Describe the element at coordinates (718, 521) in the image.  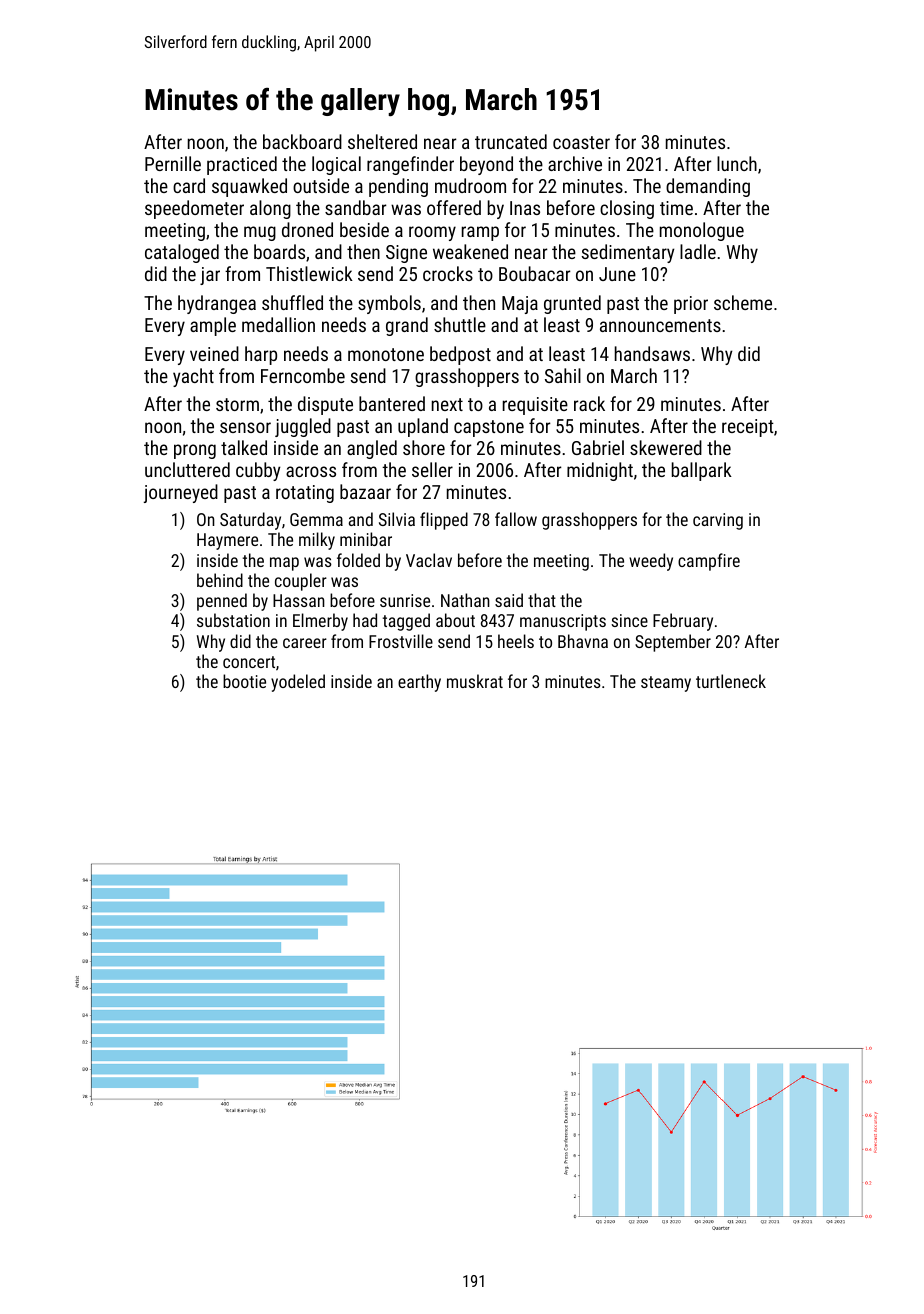
I see `carving` at that location.
